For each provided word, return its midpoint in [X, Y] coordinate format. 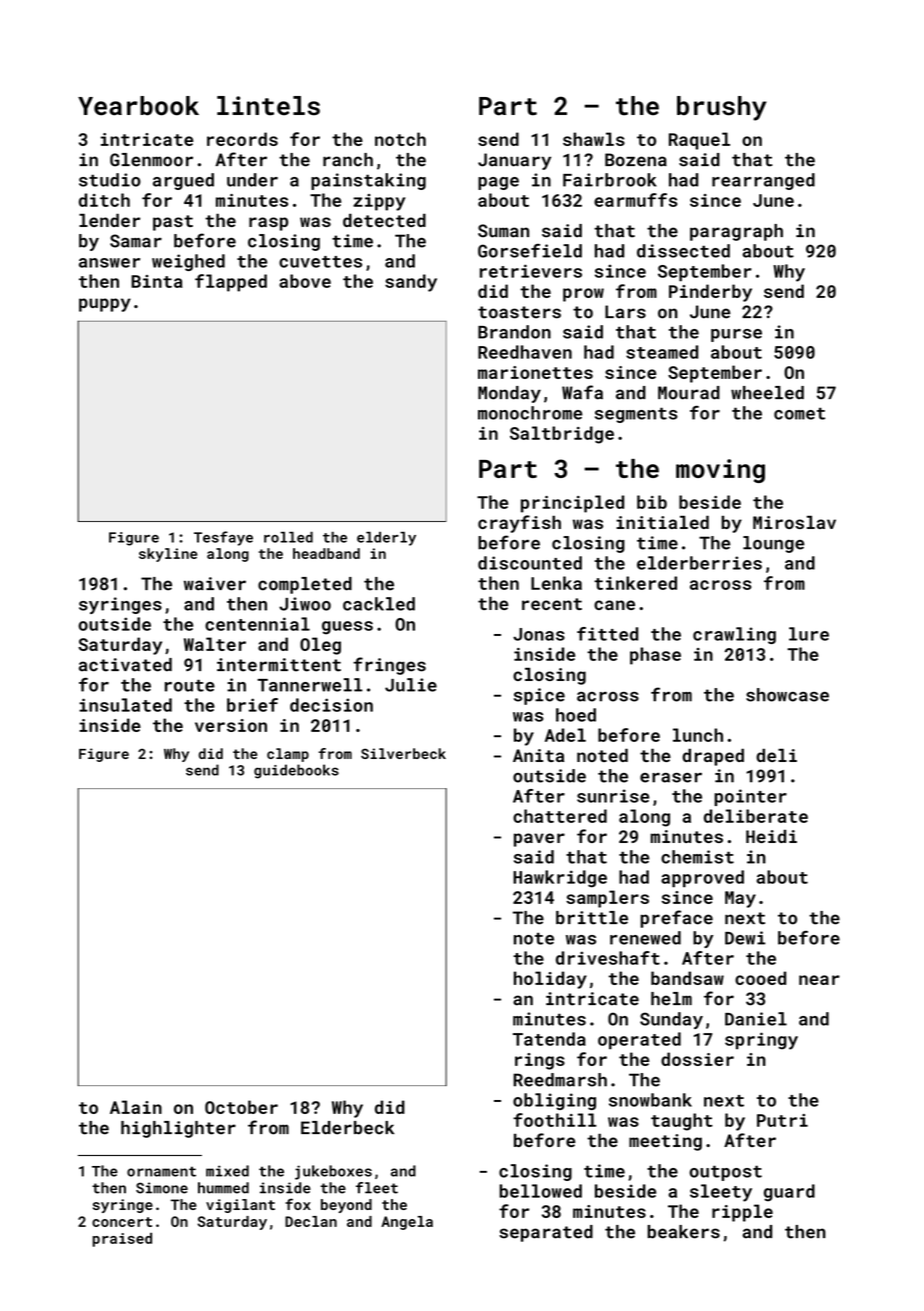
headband [326, 553]
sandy [411, 283]
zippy [379, 202]
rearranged [763, 181]
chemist [697, 857]
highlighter [178, 1129]
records [242, 139]
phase [655, 656]
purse [736, 335]
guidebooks [296, 771]
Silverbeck [403, 753]
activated [125, 665]
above [305, 281]
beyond [346, 1206]
